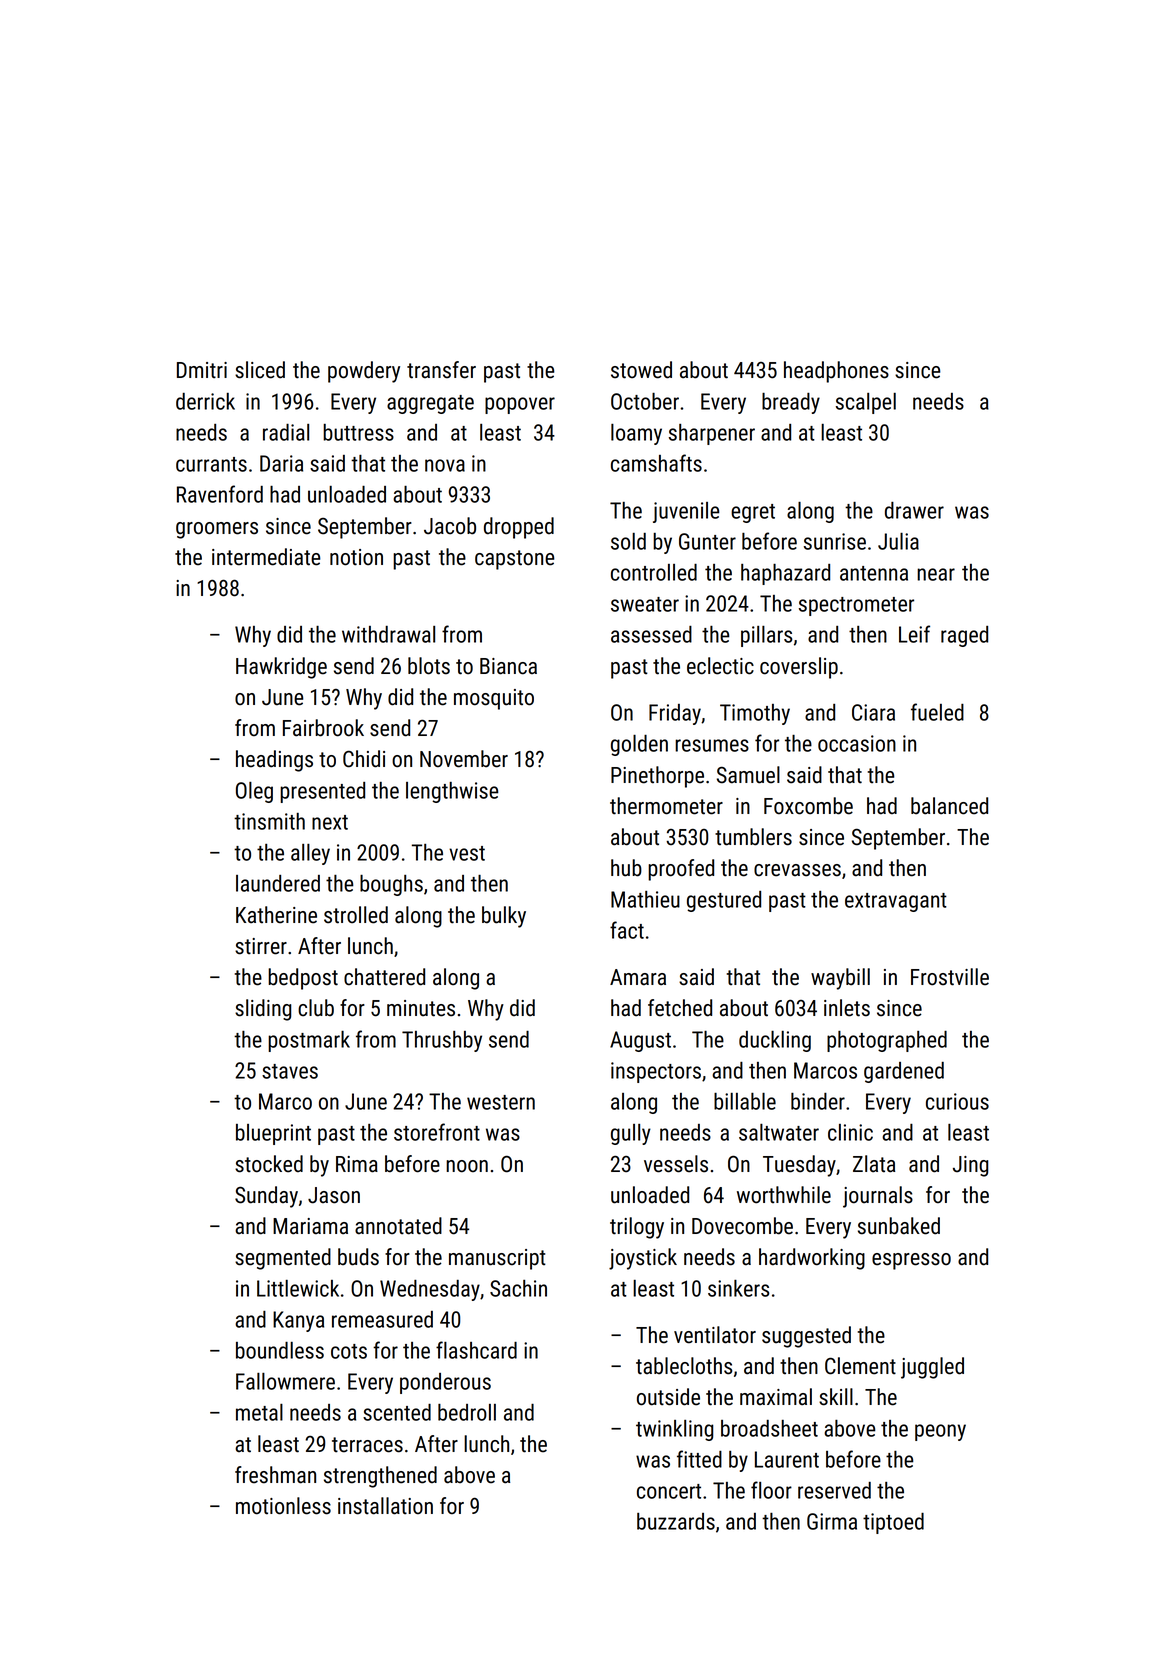  Describe the element at coordinates (911, 1261) in the page. I see `espresso` at that location.
